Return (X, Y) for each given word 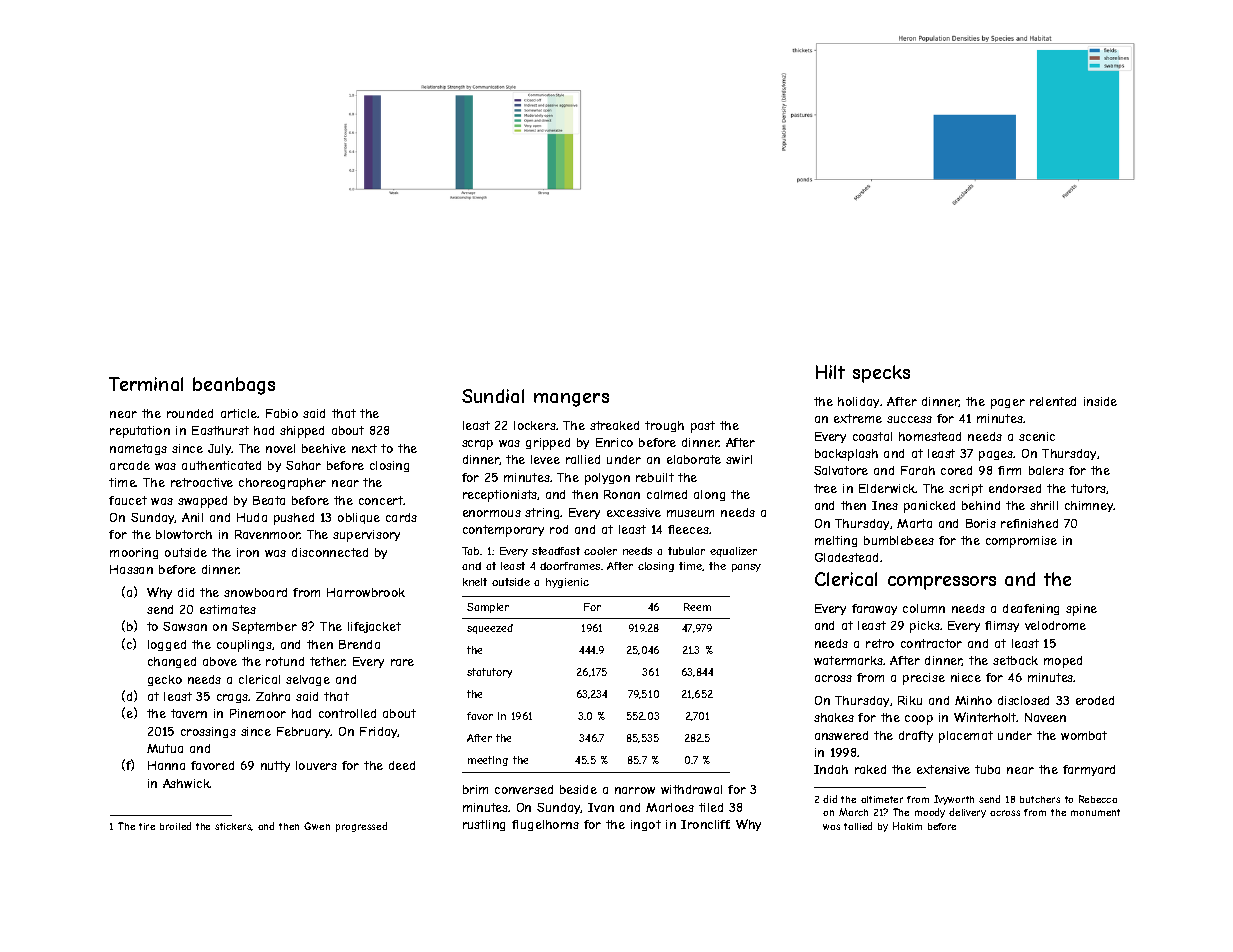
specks (881, 374)
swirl (739, 459)
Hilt (830, 372)
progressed (361, 827)
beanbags (234, 386)
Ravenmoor (267, 534)
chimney (1089, 506)
